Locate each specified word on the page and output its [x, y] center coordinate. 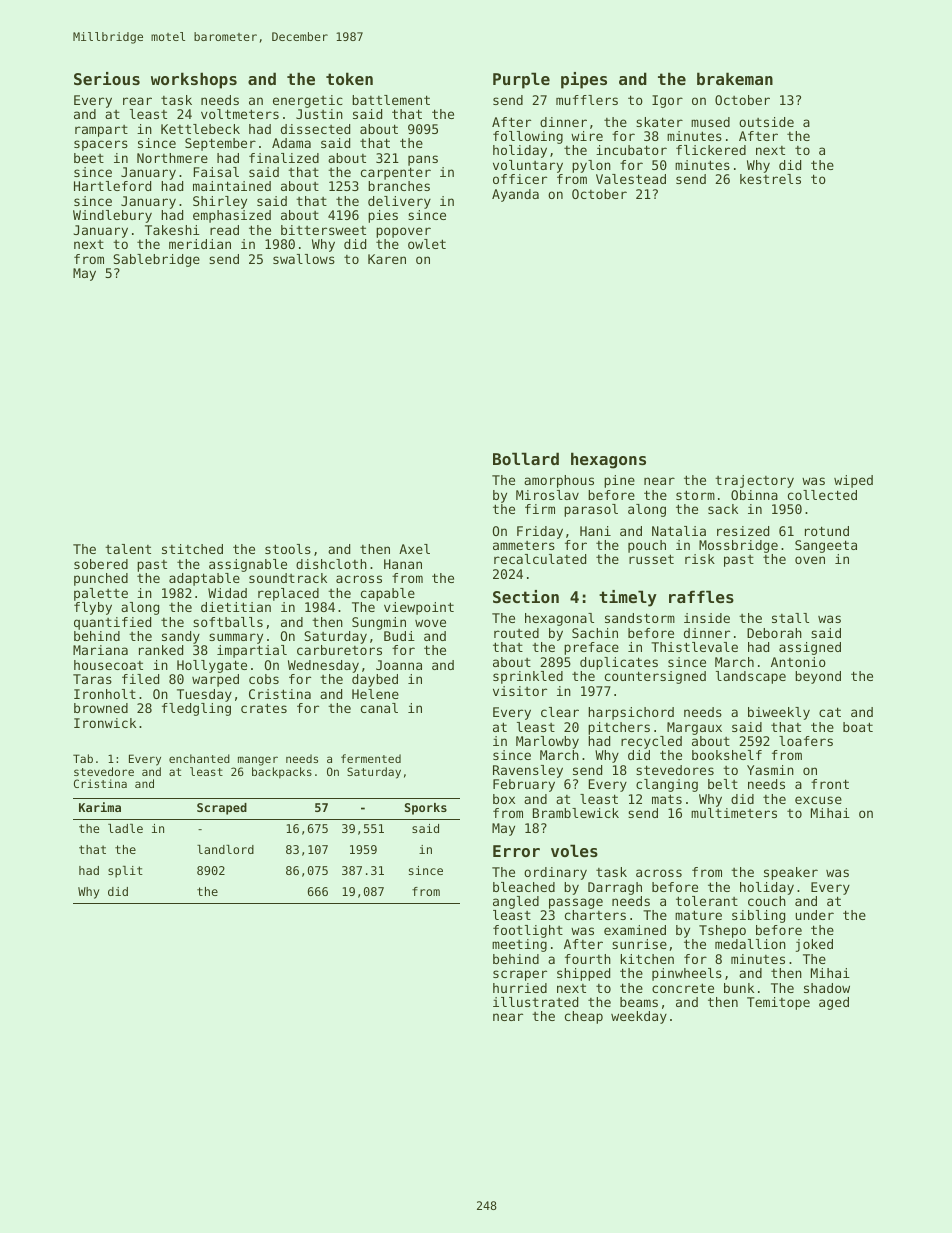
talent [128, 549]
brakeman [735, 78]
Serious [107, 78]
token [349, 78]
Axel [414, 549]
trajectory [754, 481]
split [125, 872]
